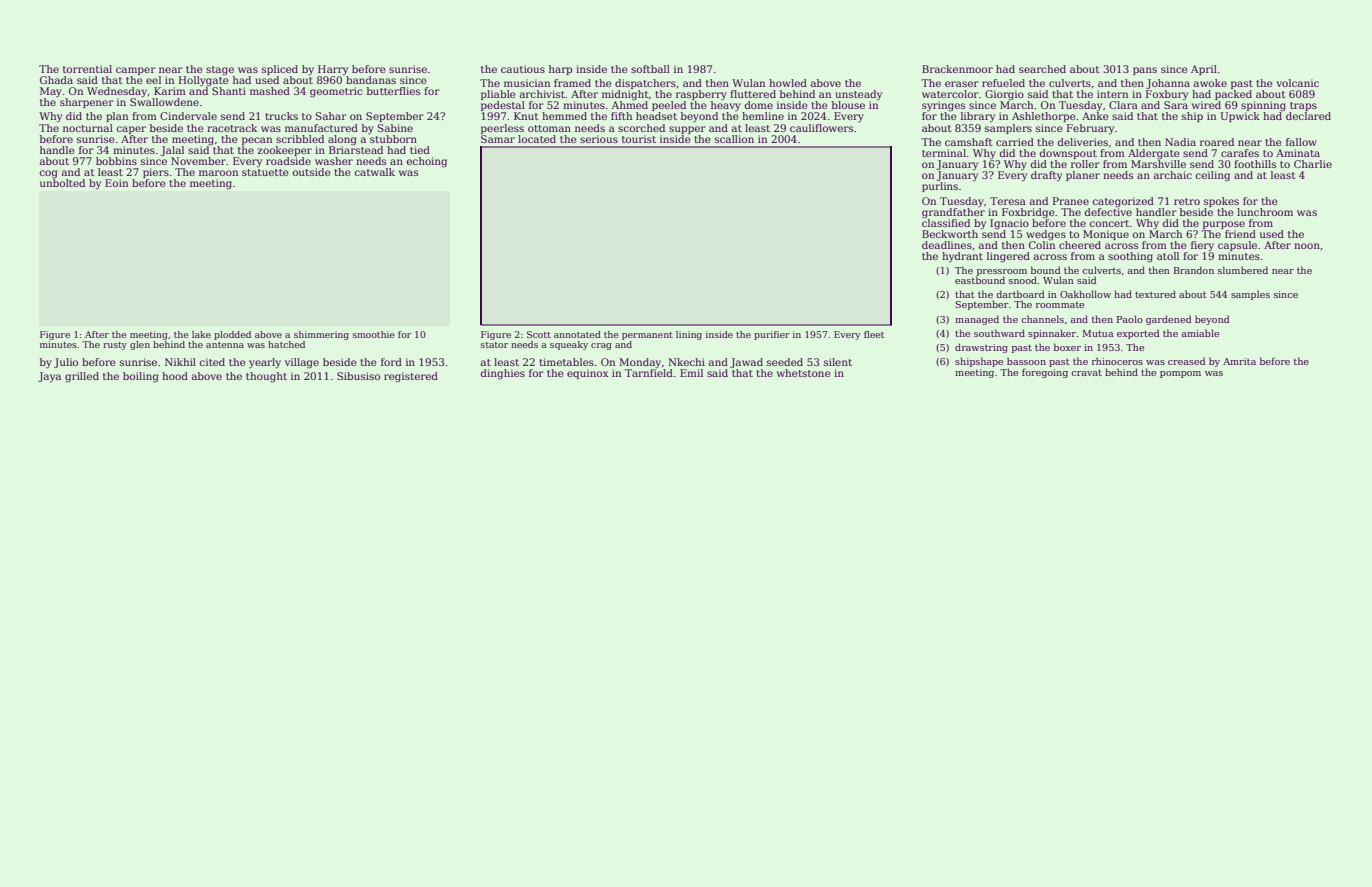 This screenshot has width=1372, height=887. Describe the element at coordinates (116, 183) in the screenshot. I see `Eoin` at that location.
